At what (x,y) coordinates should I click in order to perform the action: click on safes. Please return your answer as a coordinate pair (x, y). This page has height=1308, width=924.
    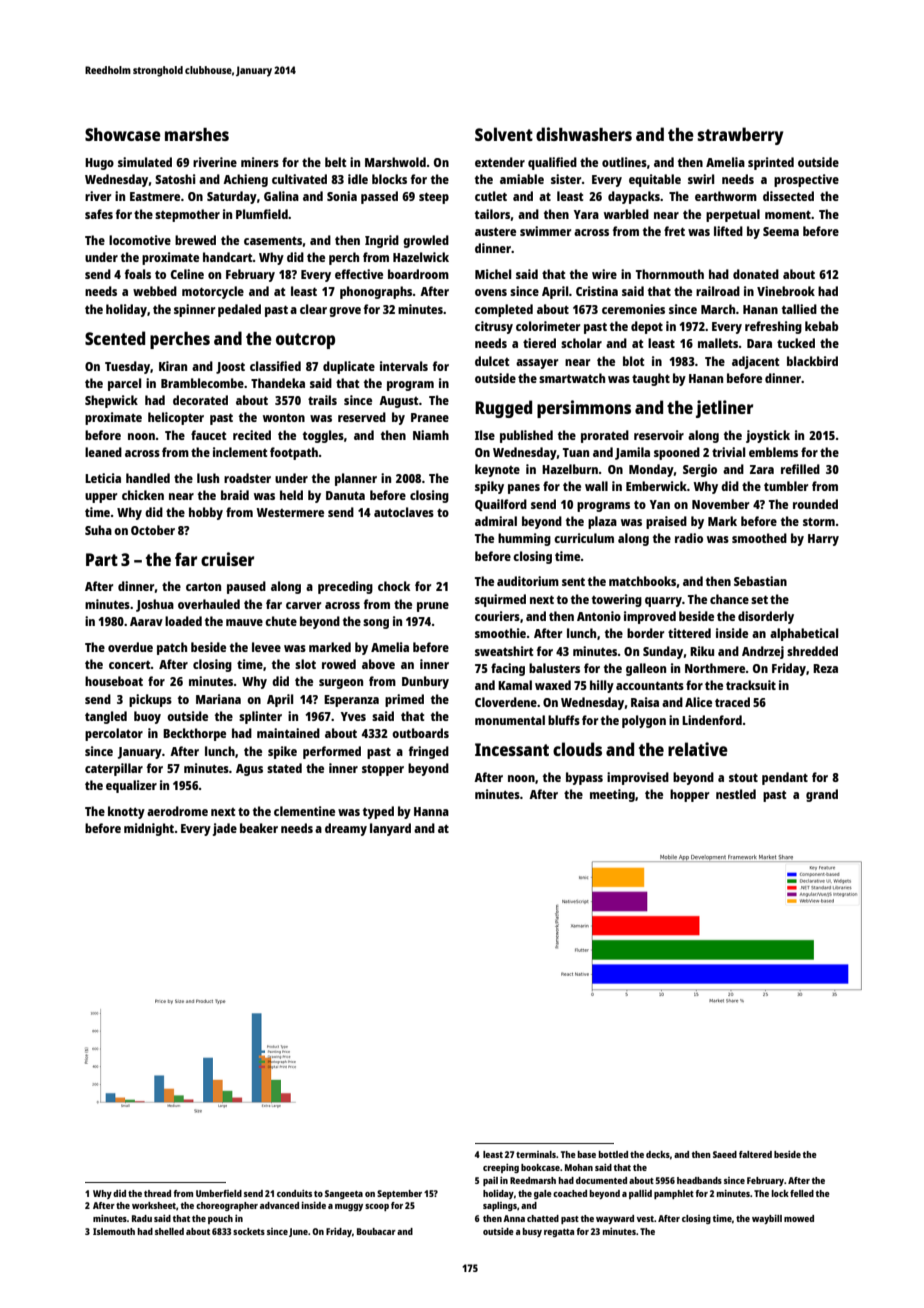
    Looking at the image, I should click on (99, 214).
